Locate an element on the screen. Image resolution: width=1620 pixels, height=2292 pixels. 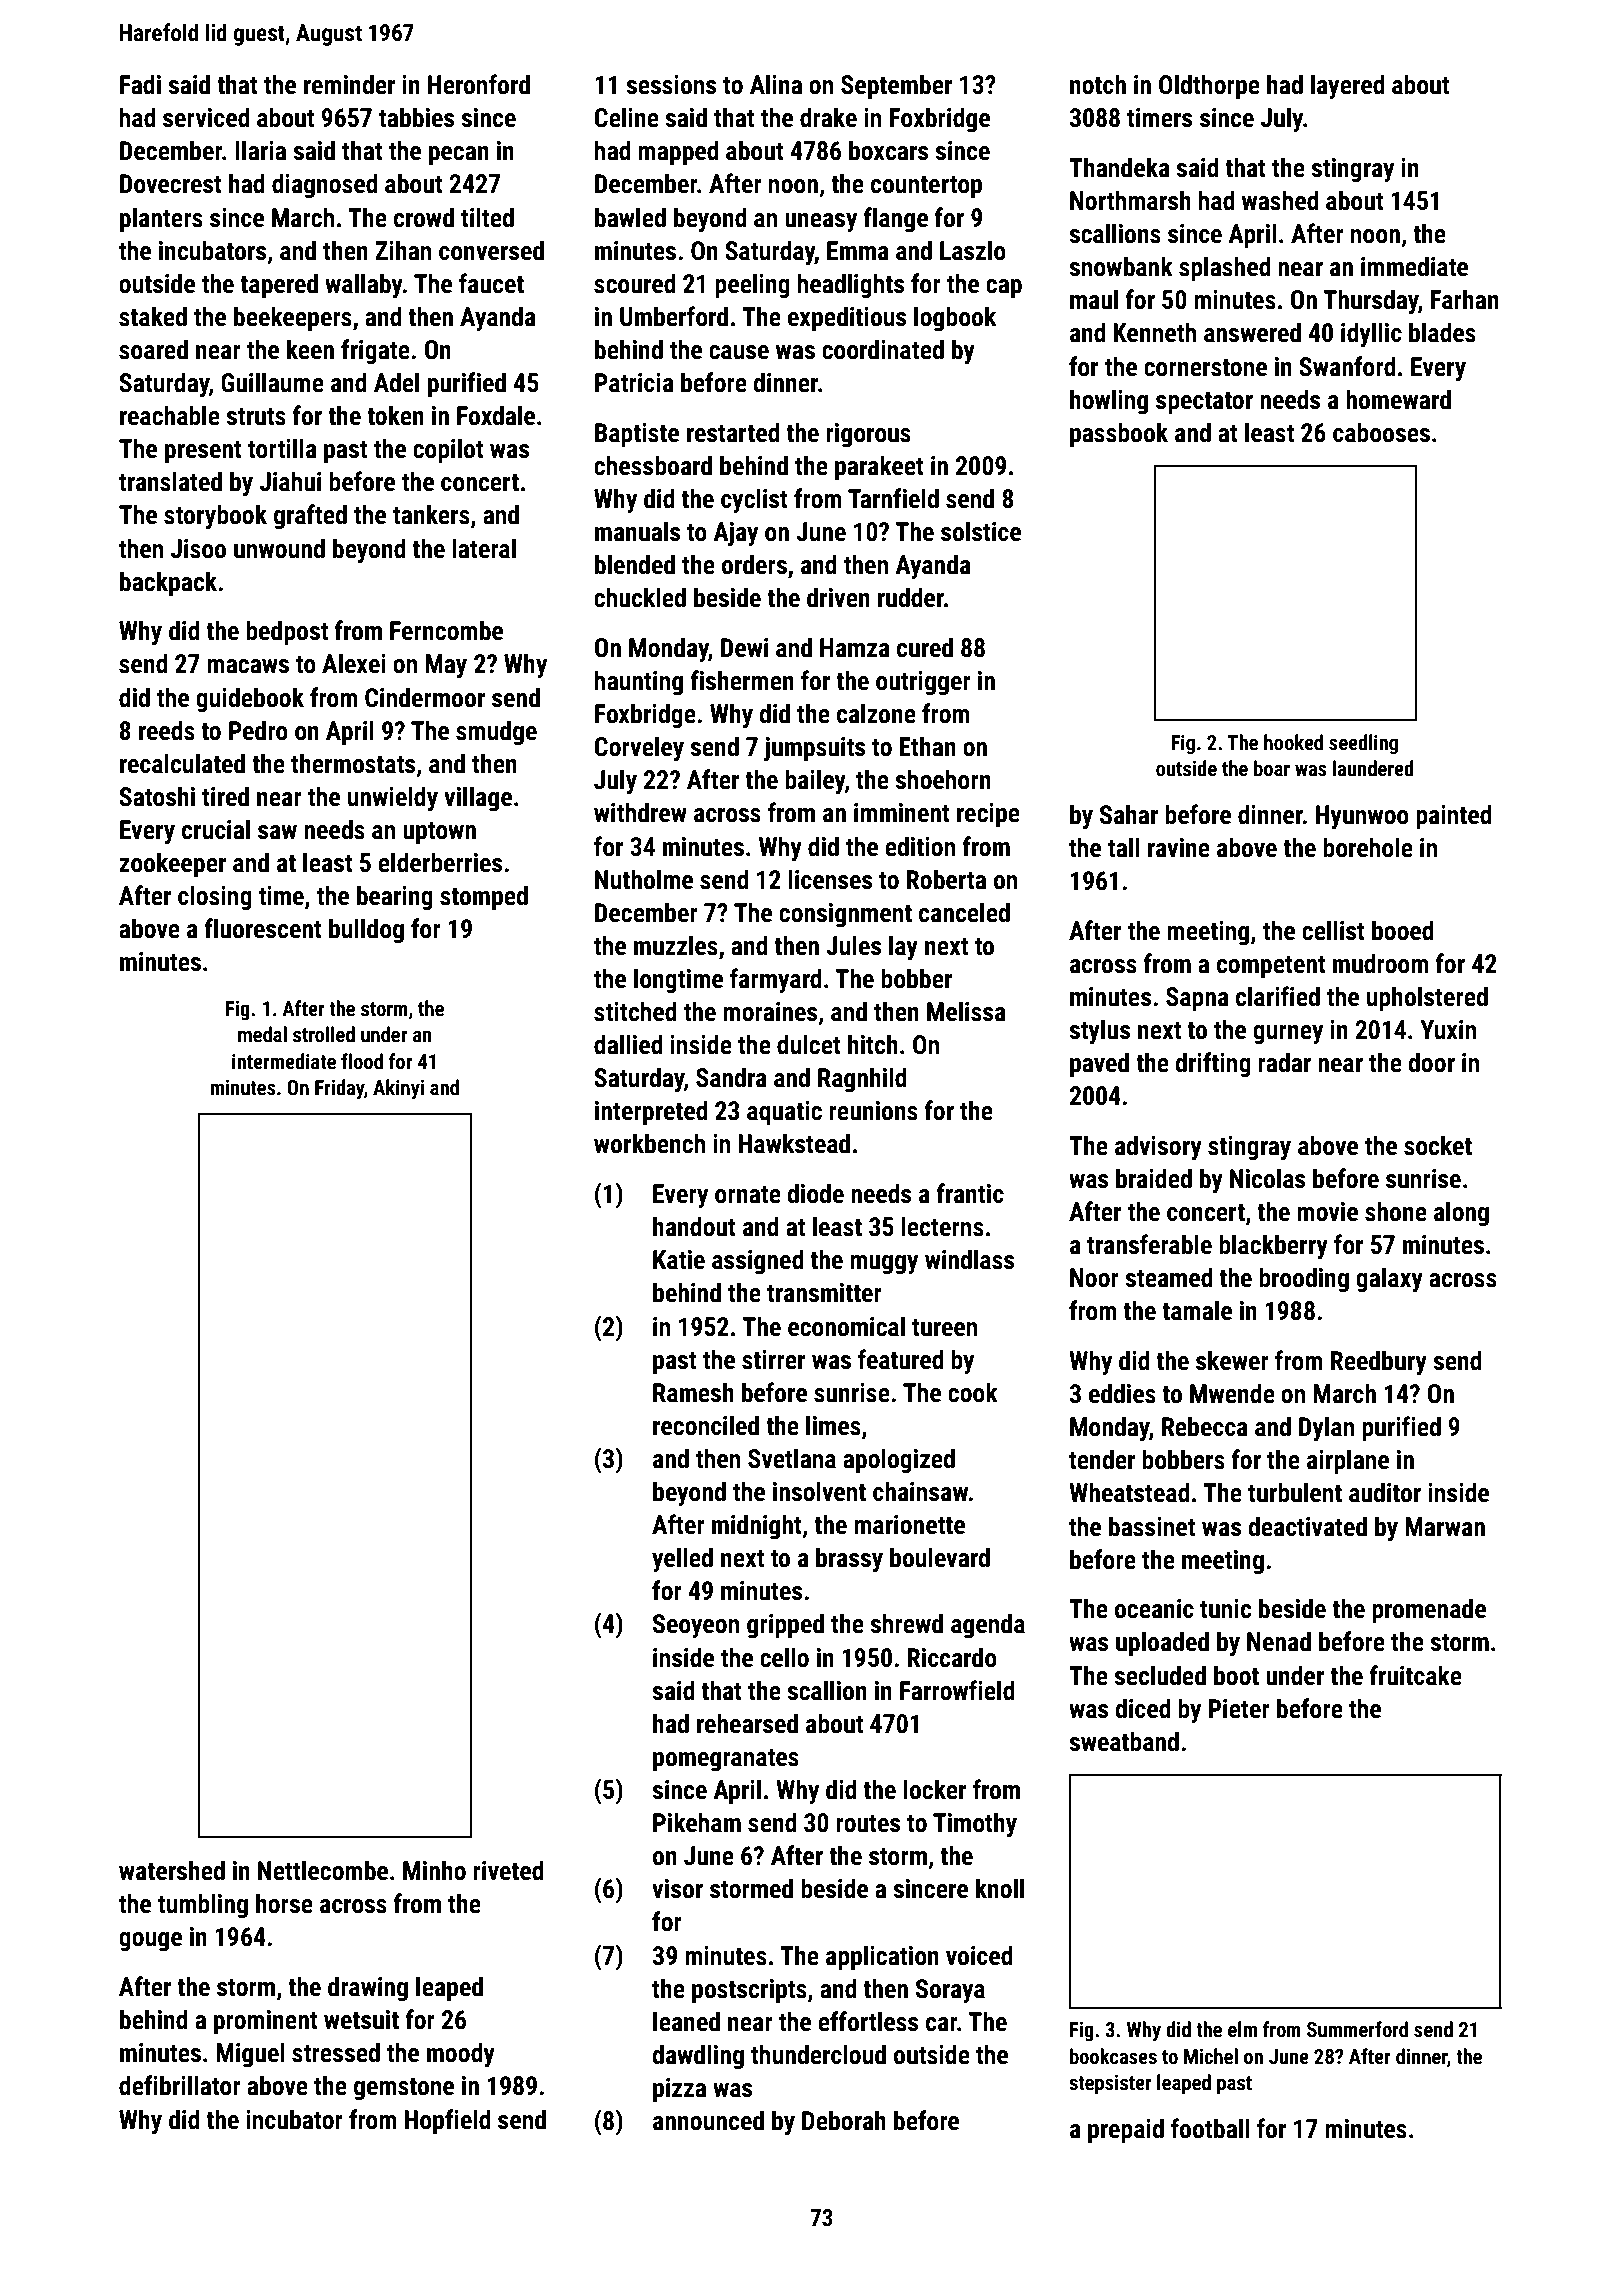
September is located at coordinates (896, 87).
